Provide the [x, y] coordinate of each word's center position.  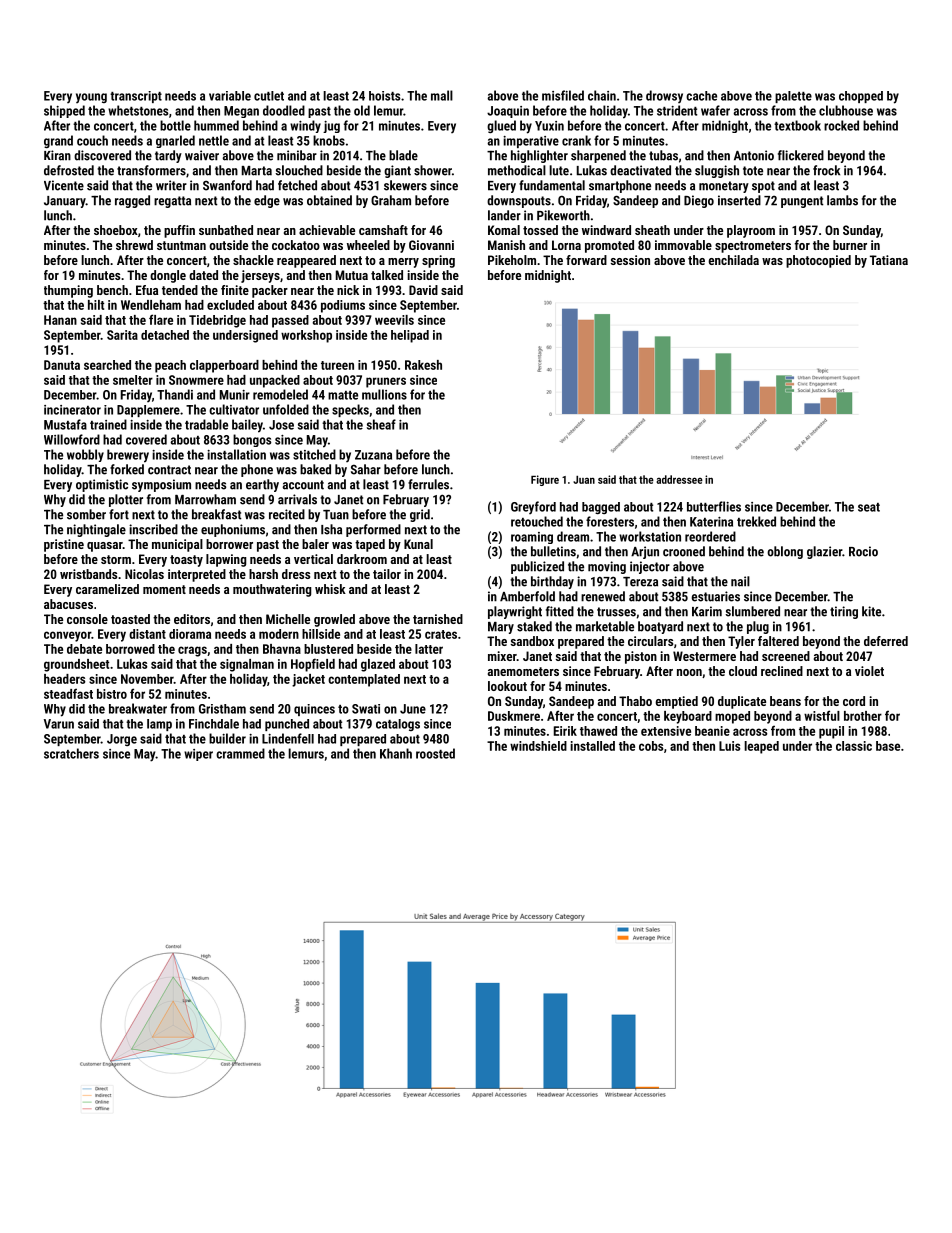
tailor [387, 574]
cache [701, 96]
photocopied [818, 261]
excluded [230, 305]
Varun [59, 724]
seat [869, 507]
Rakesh [423, 365]
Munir [235, 395]
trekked [756, 521]
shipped [64, 111]
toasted [130, 619]
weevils [394, 320]
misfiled [563, 95]
